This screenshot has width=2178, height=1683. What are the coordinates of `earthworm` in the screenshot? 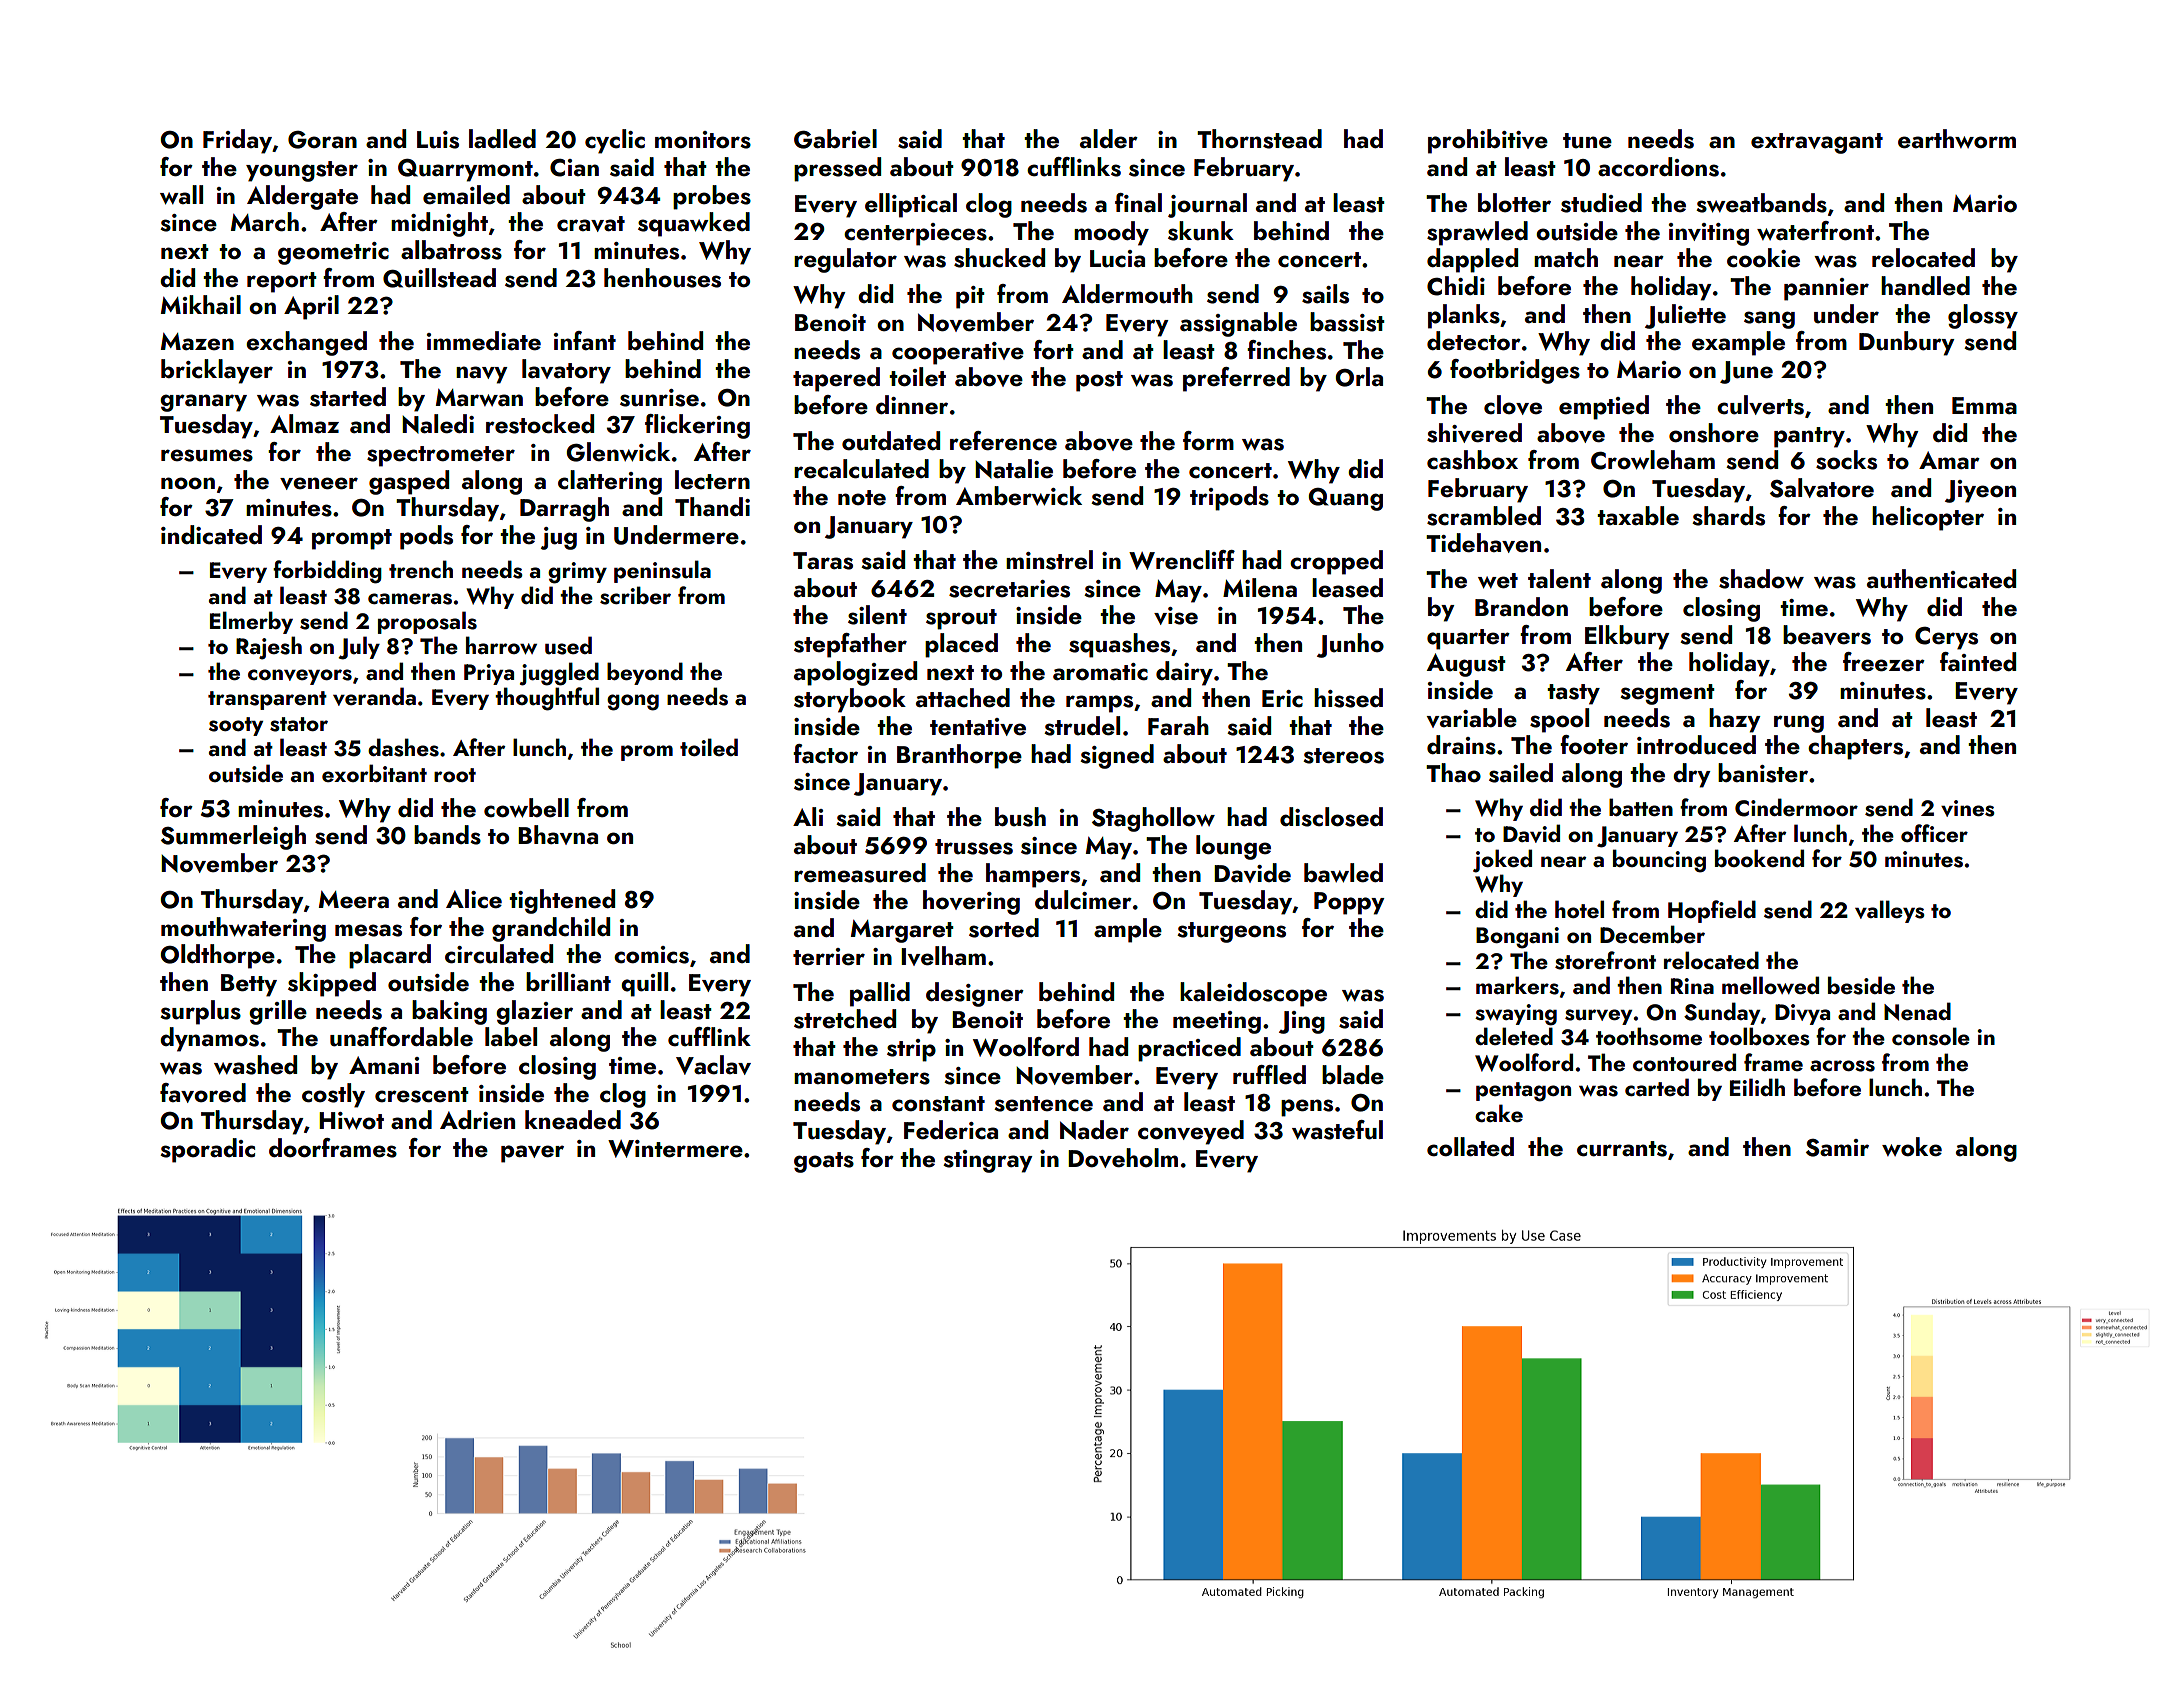 It's located at (1957, 138).
